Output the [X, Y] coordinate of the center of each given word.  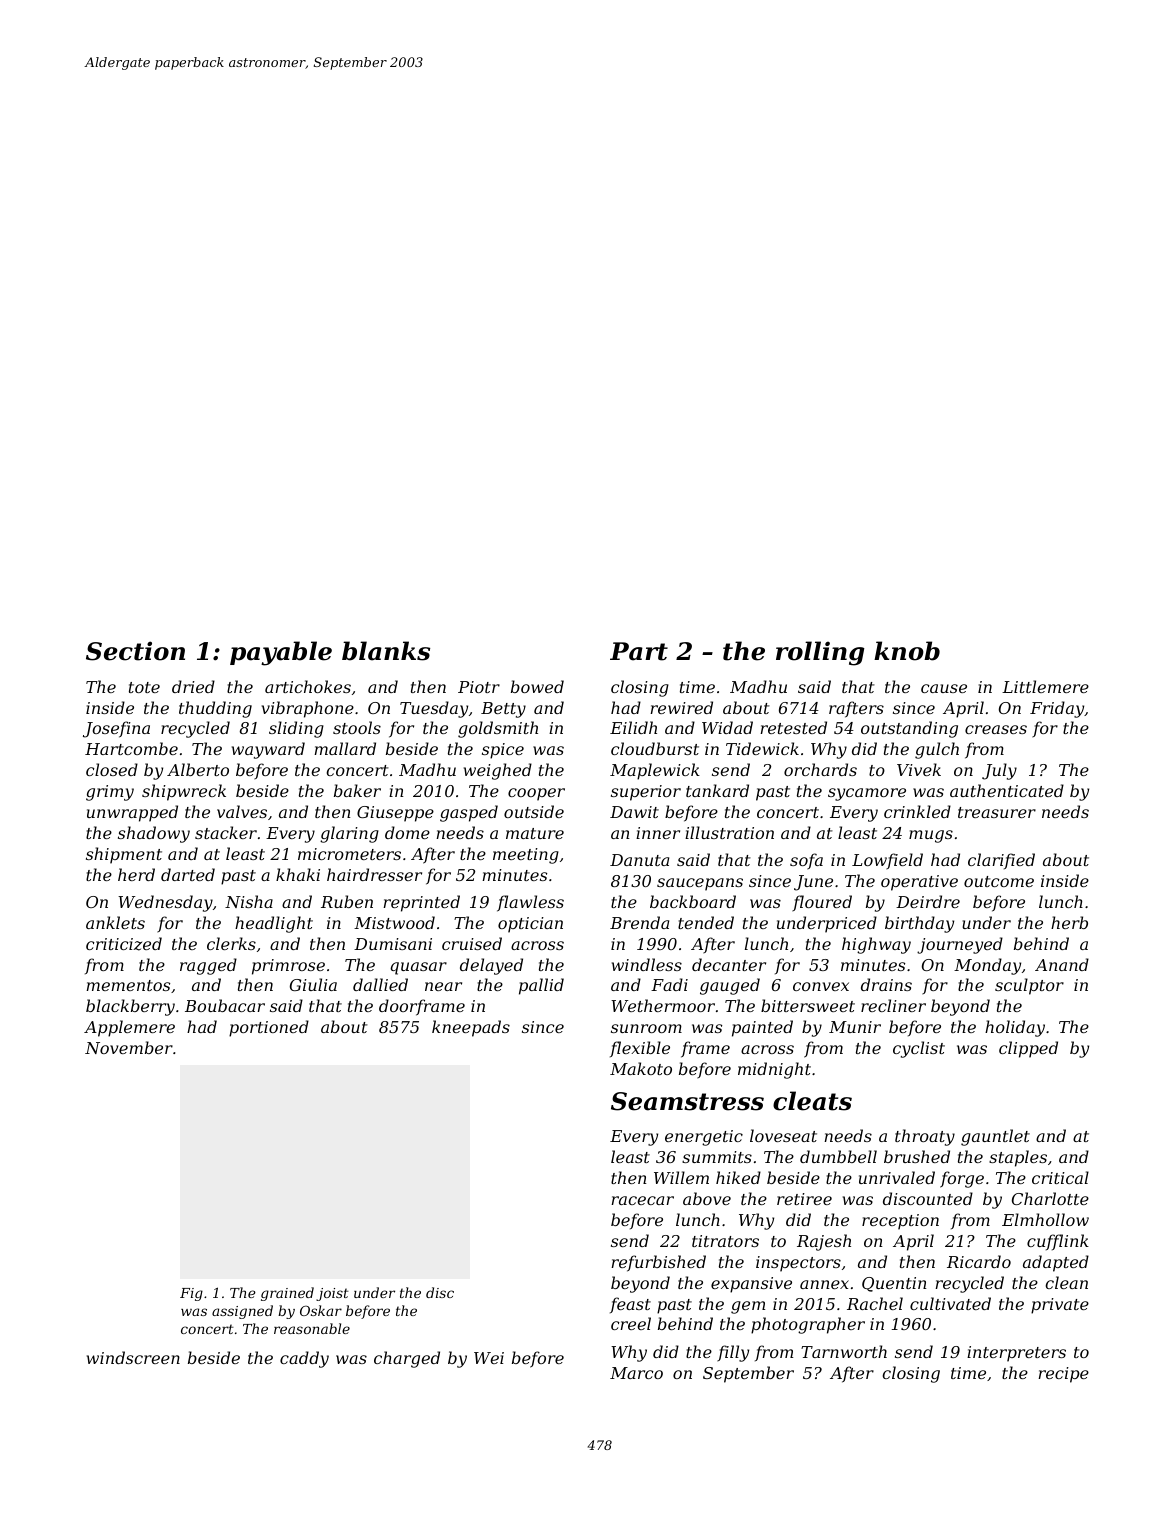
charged [407, 1359]
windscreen [133, 1357]
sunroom [646, 1028]
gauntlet [995, 1137]
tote [144, 687]
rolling [820, 653]
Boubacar [225, 1005]
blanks [386, 651]
